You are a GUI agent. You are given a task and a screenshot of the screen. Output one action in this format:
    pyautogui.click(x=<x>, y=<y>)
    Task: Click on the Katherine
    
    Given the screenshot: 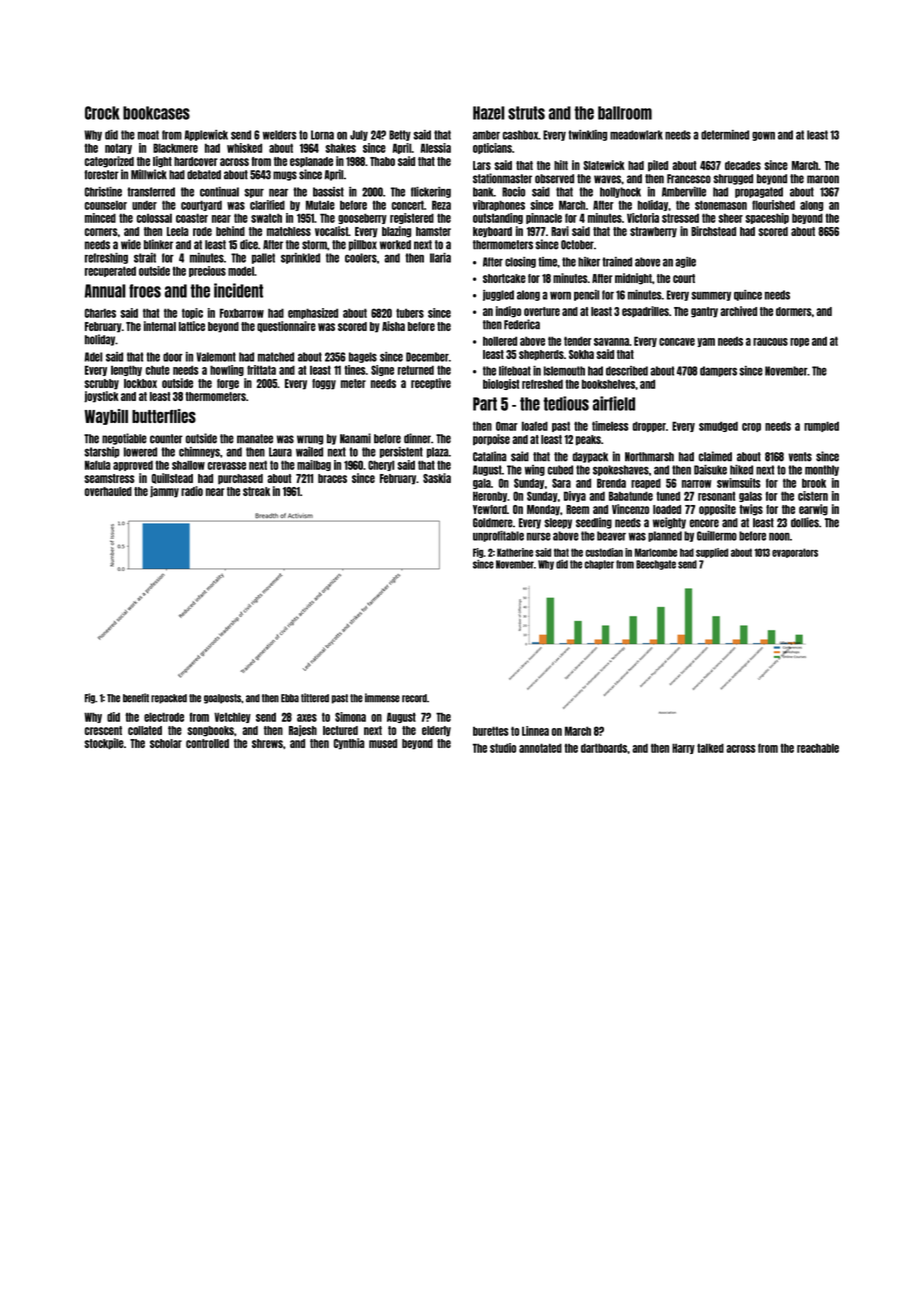 What is the action you would take?
    pyautogui.click(x=515, y=552)
